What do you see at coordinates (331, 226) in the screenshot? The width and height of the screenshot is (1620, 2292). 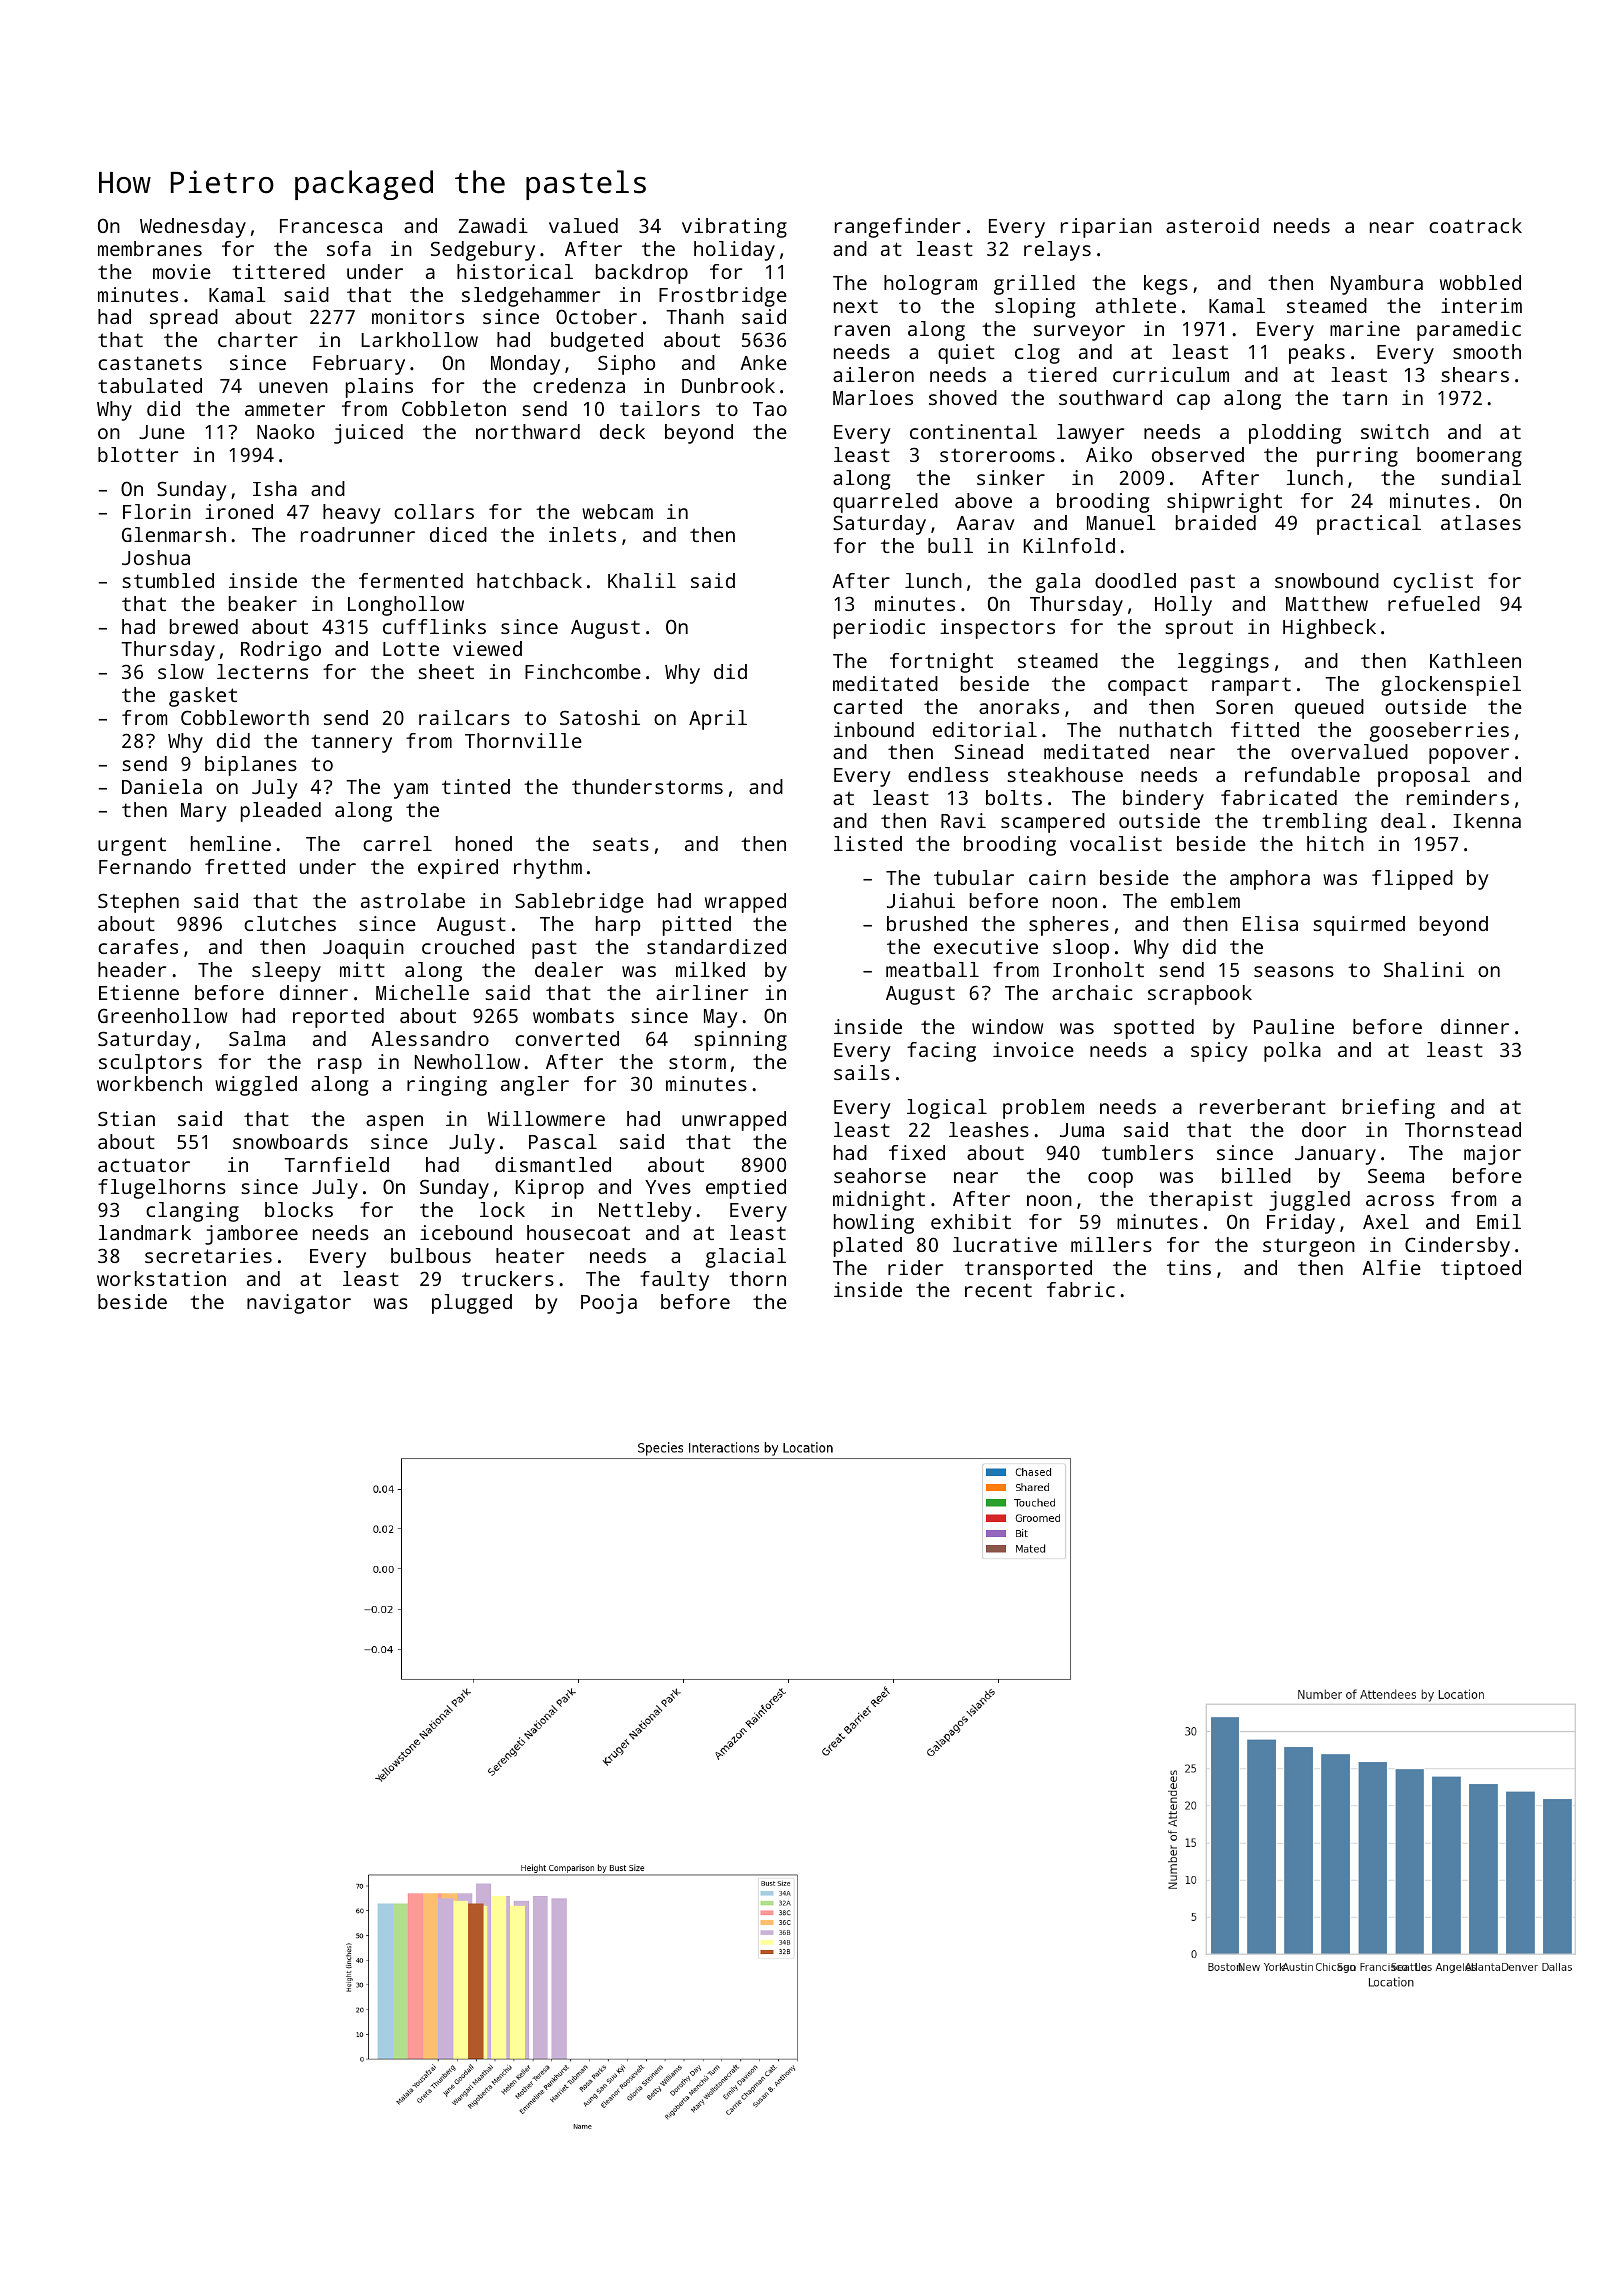 I see `Francesca` at bounding box center [331, 226].
